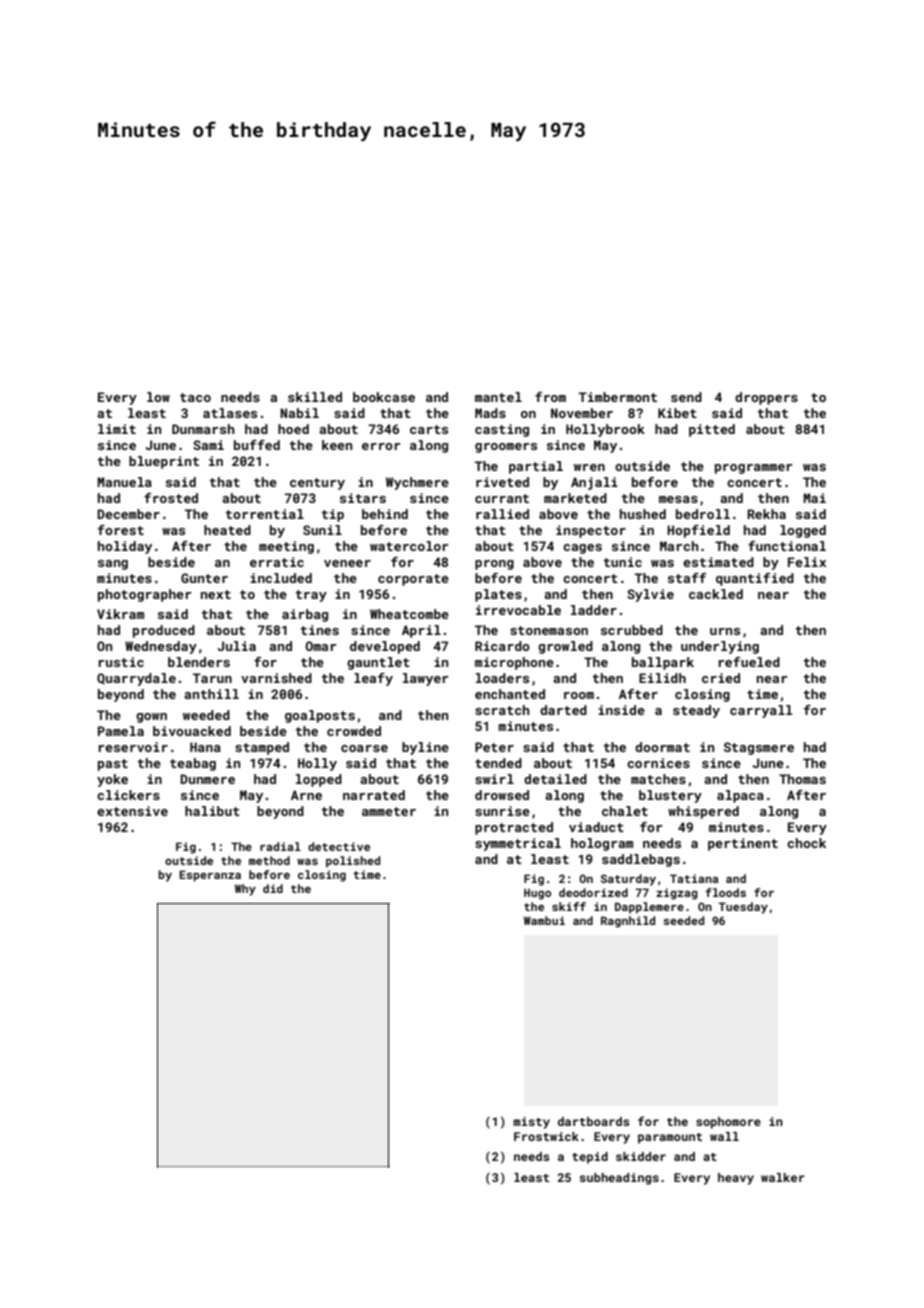 The height and width of the page is (1308, 924). I want to click on tunic, so click(622, 562).
